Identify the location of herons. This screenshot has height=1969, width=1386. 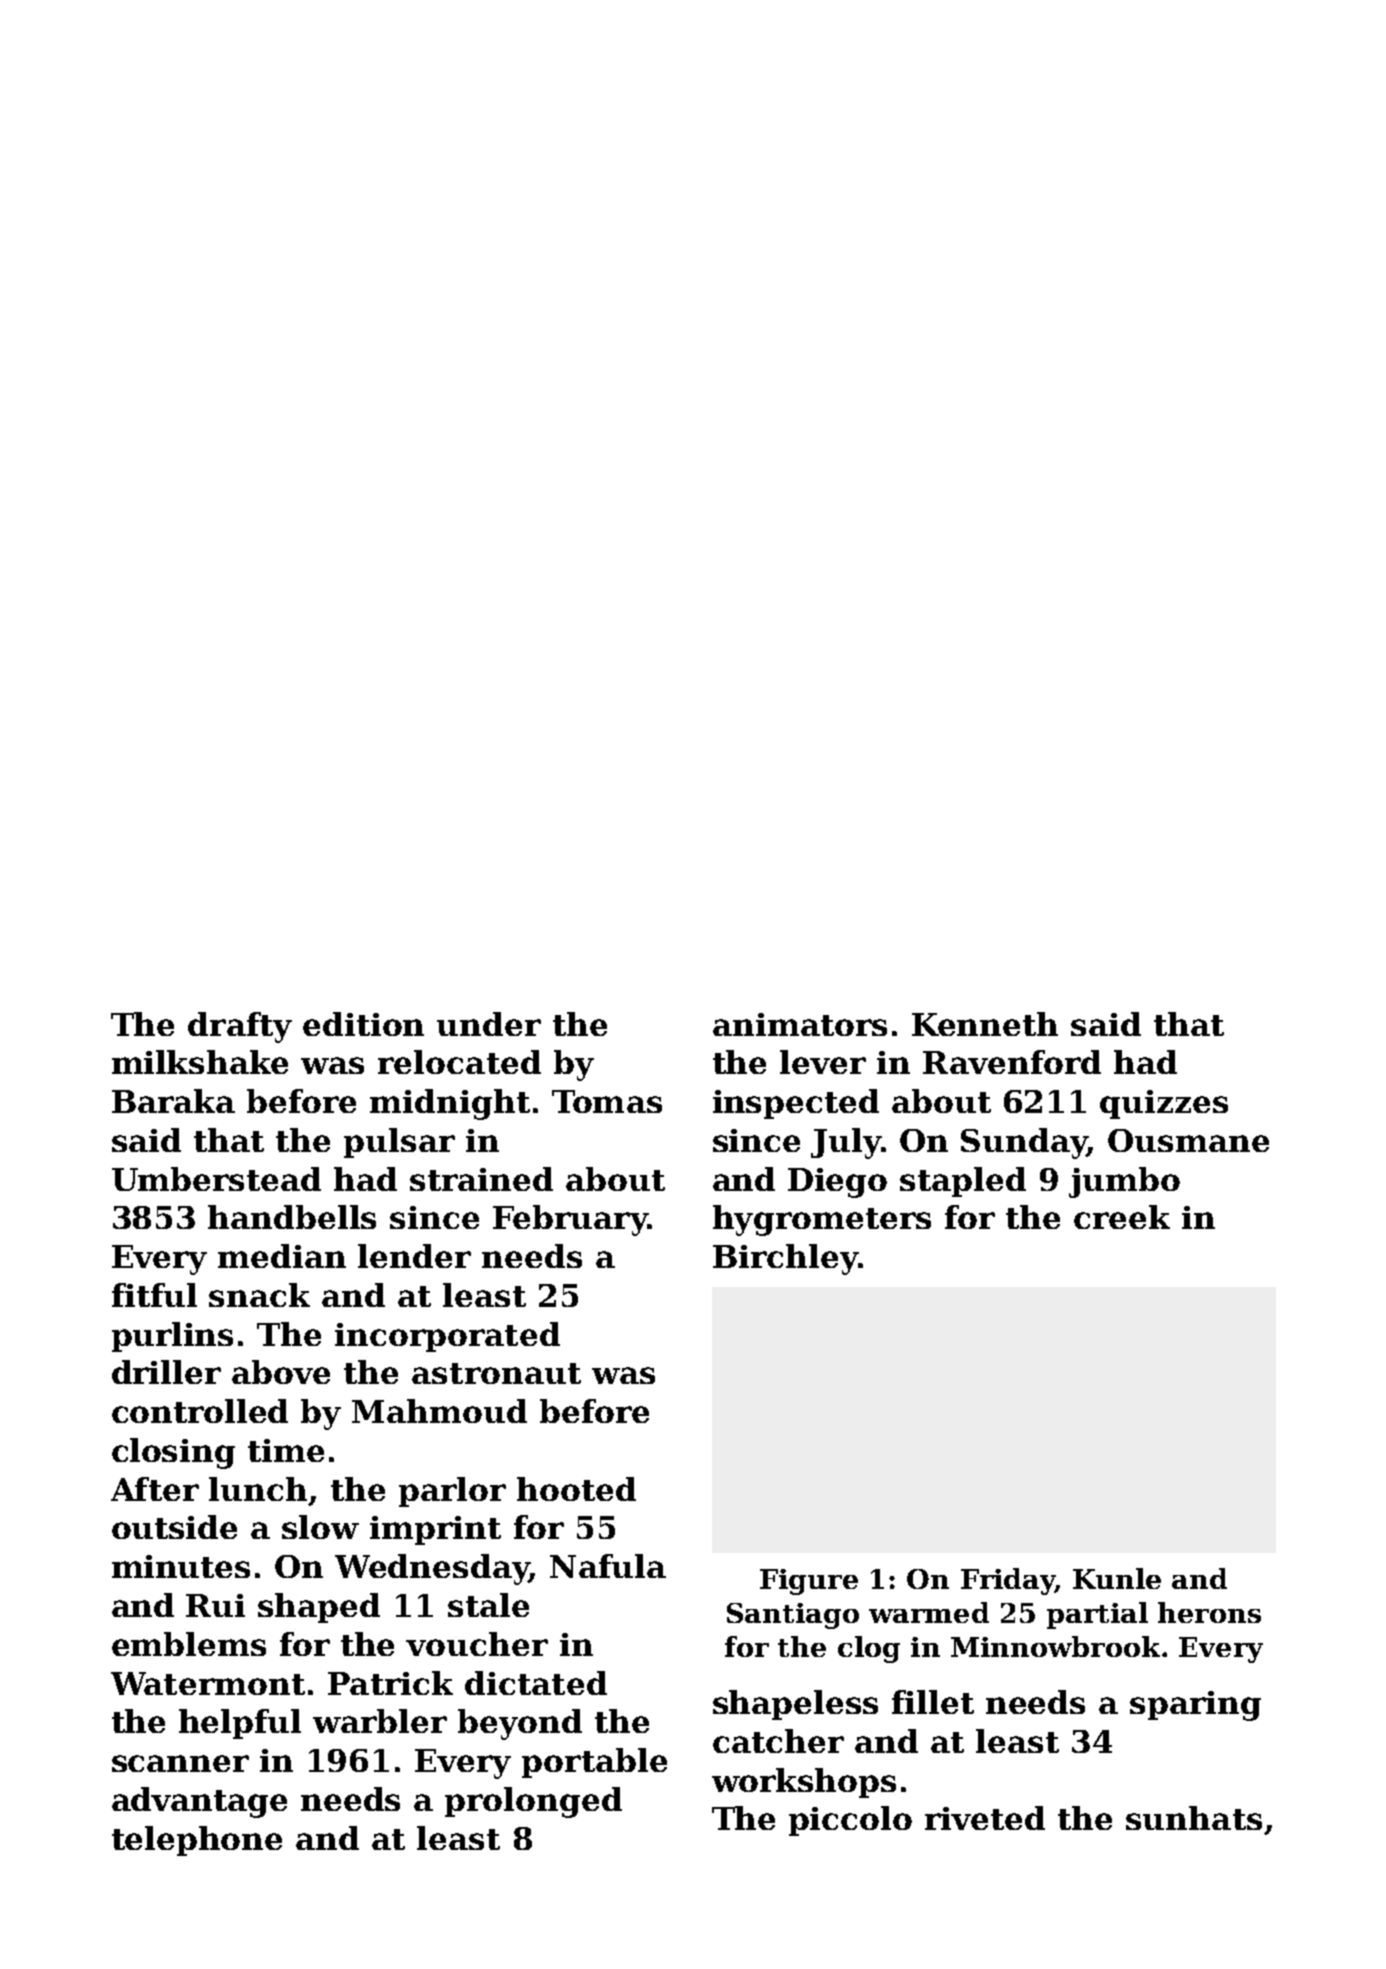
(1209, 1612).
